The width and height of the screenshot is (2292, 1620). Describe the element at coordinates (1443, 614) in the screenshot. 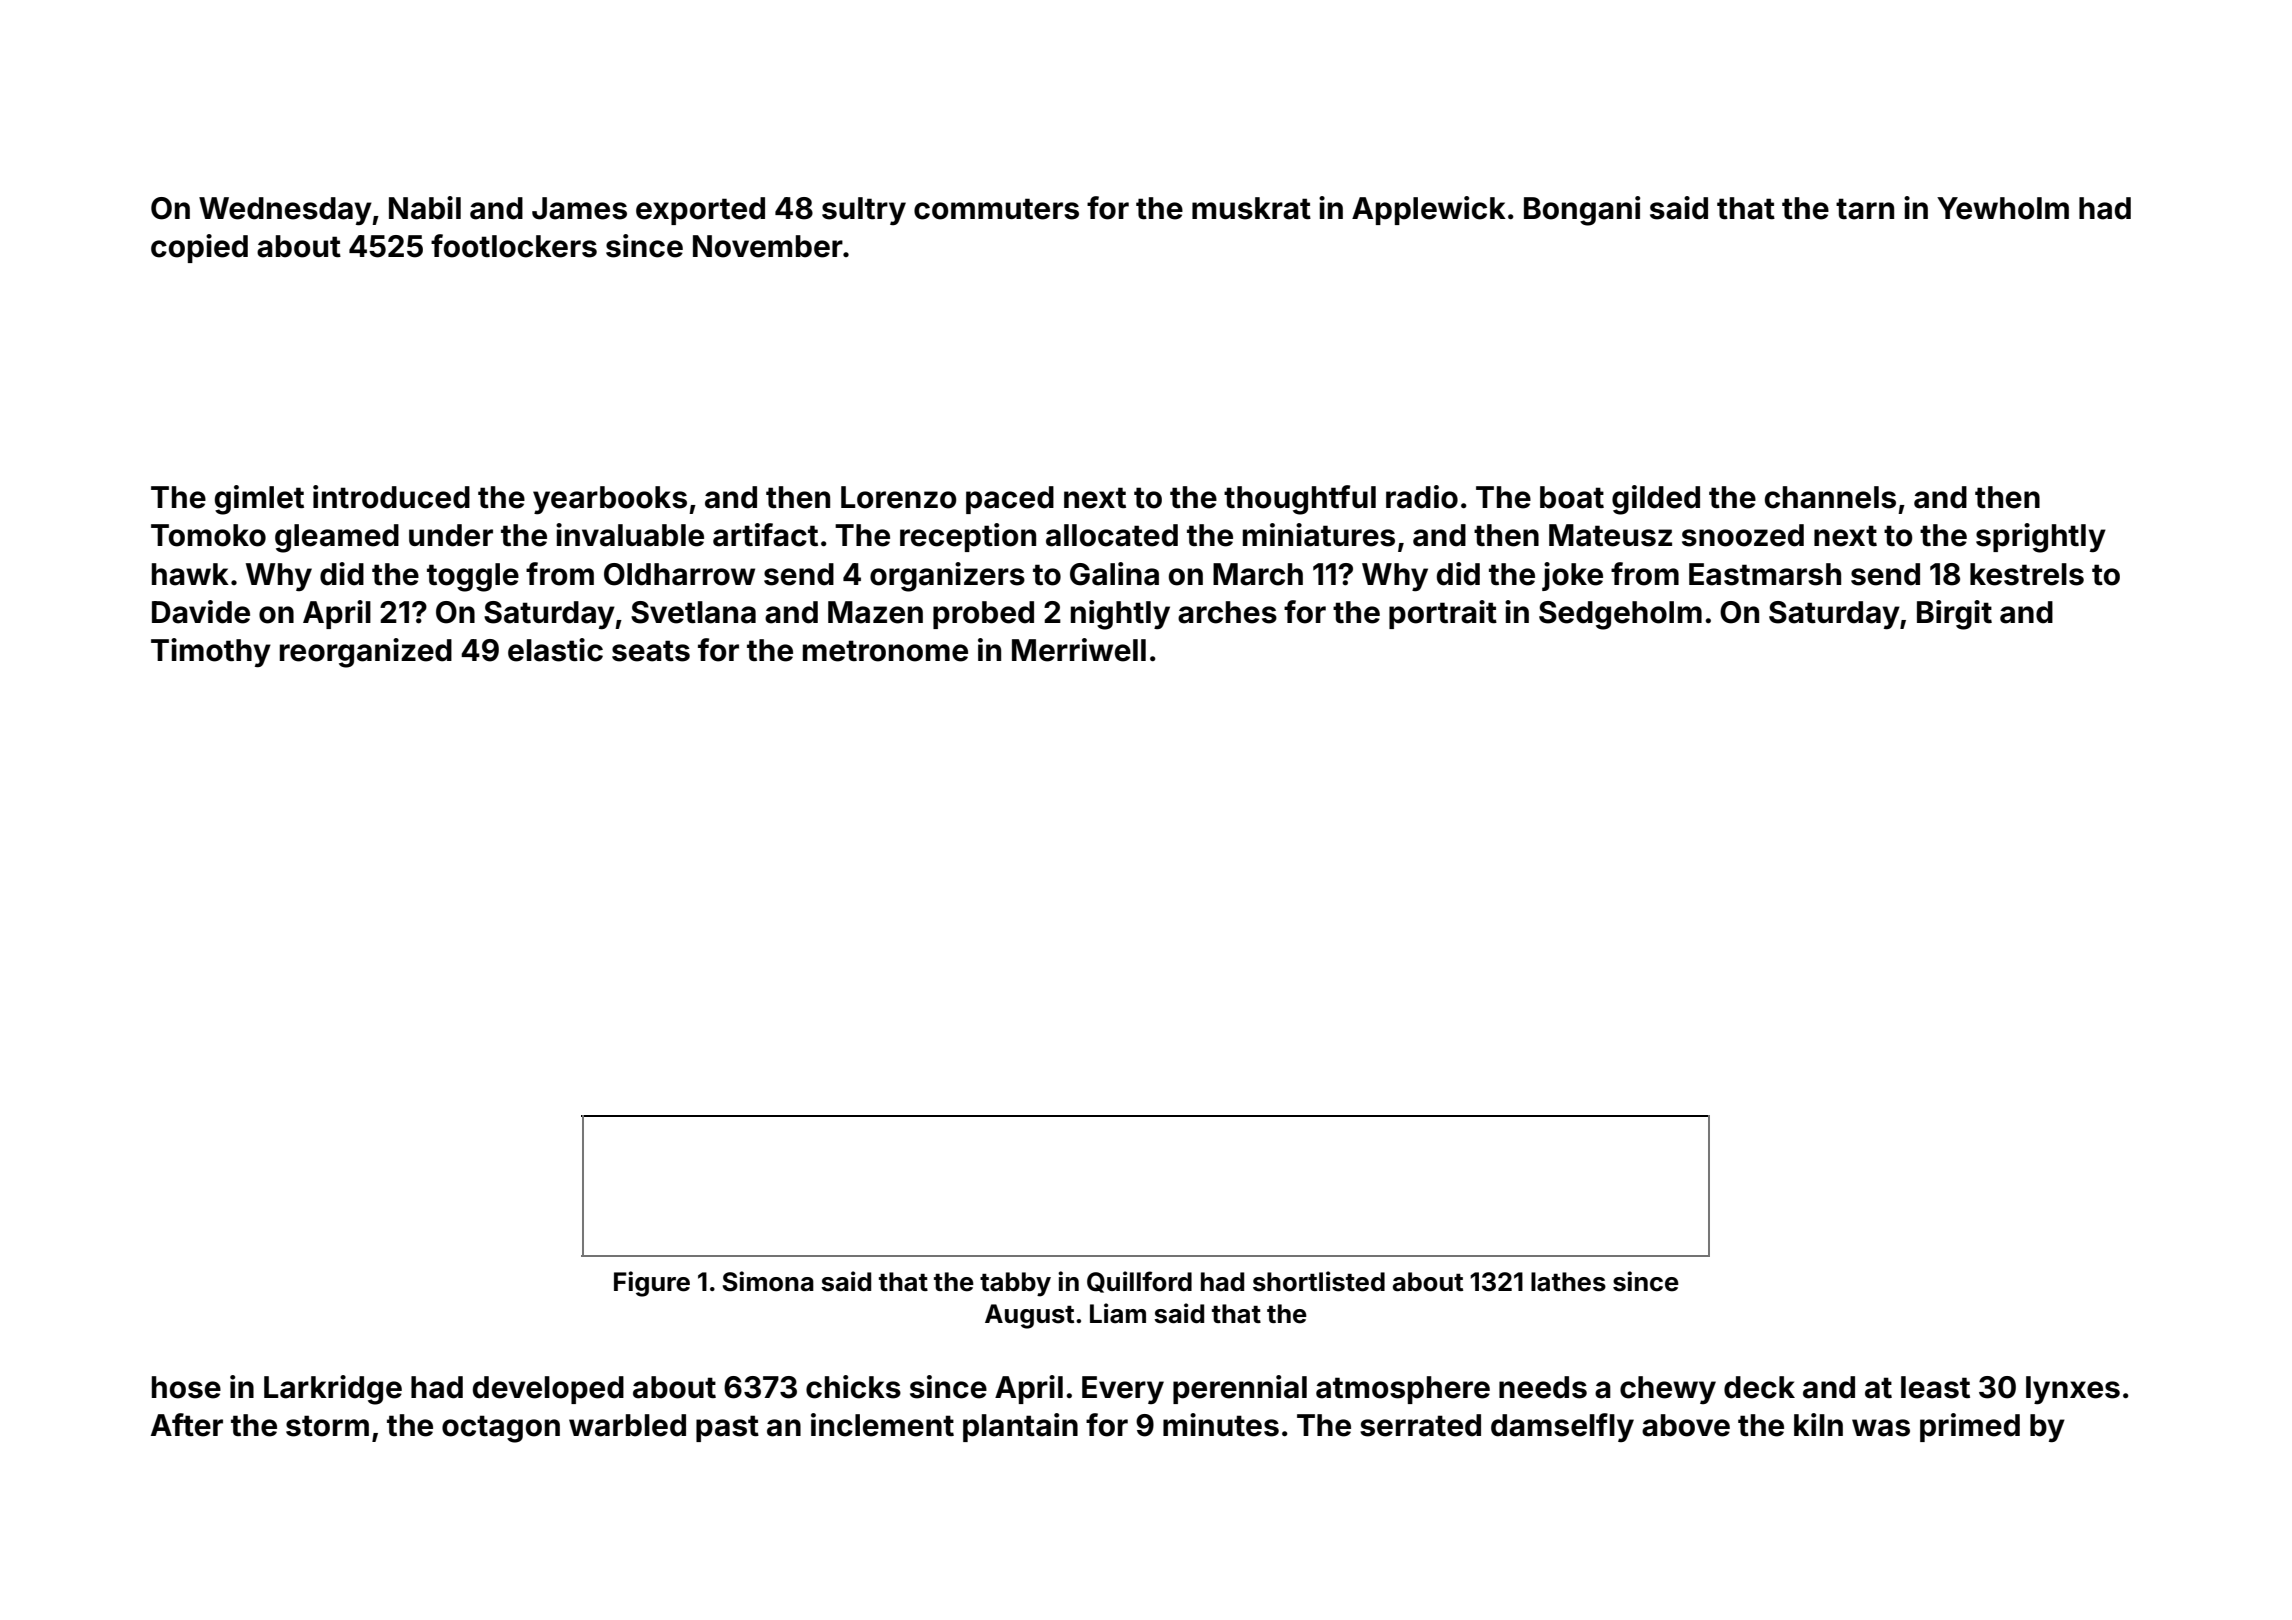

I see `portrait` at that location.
